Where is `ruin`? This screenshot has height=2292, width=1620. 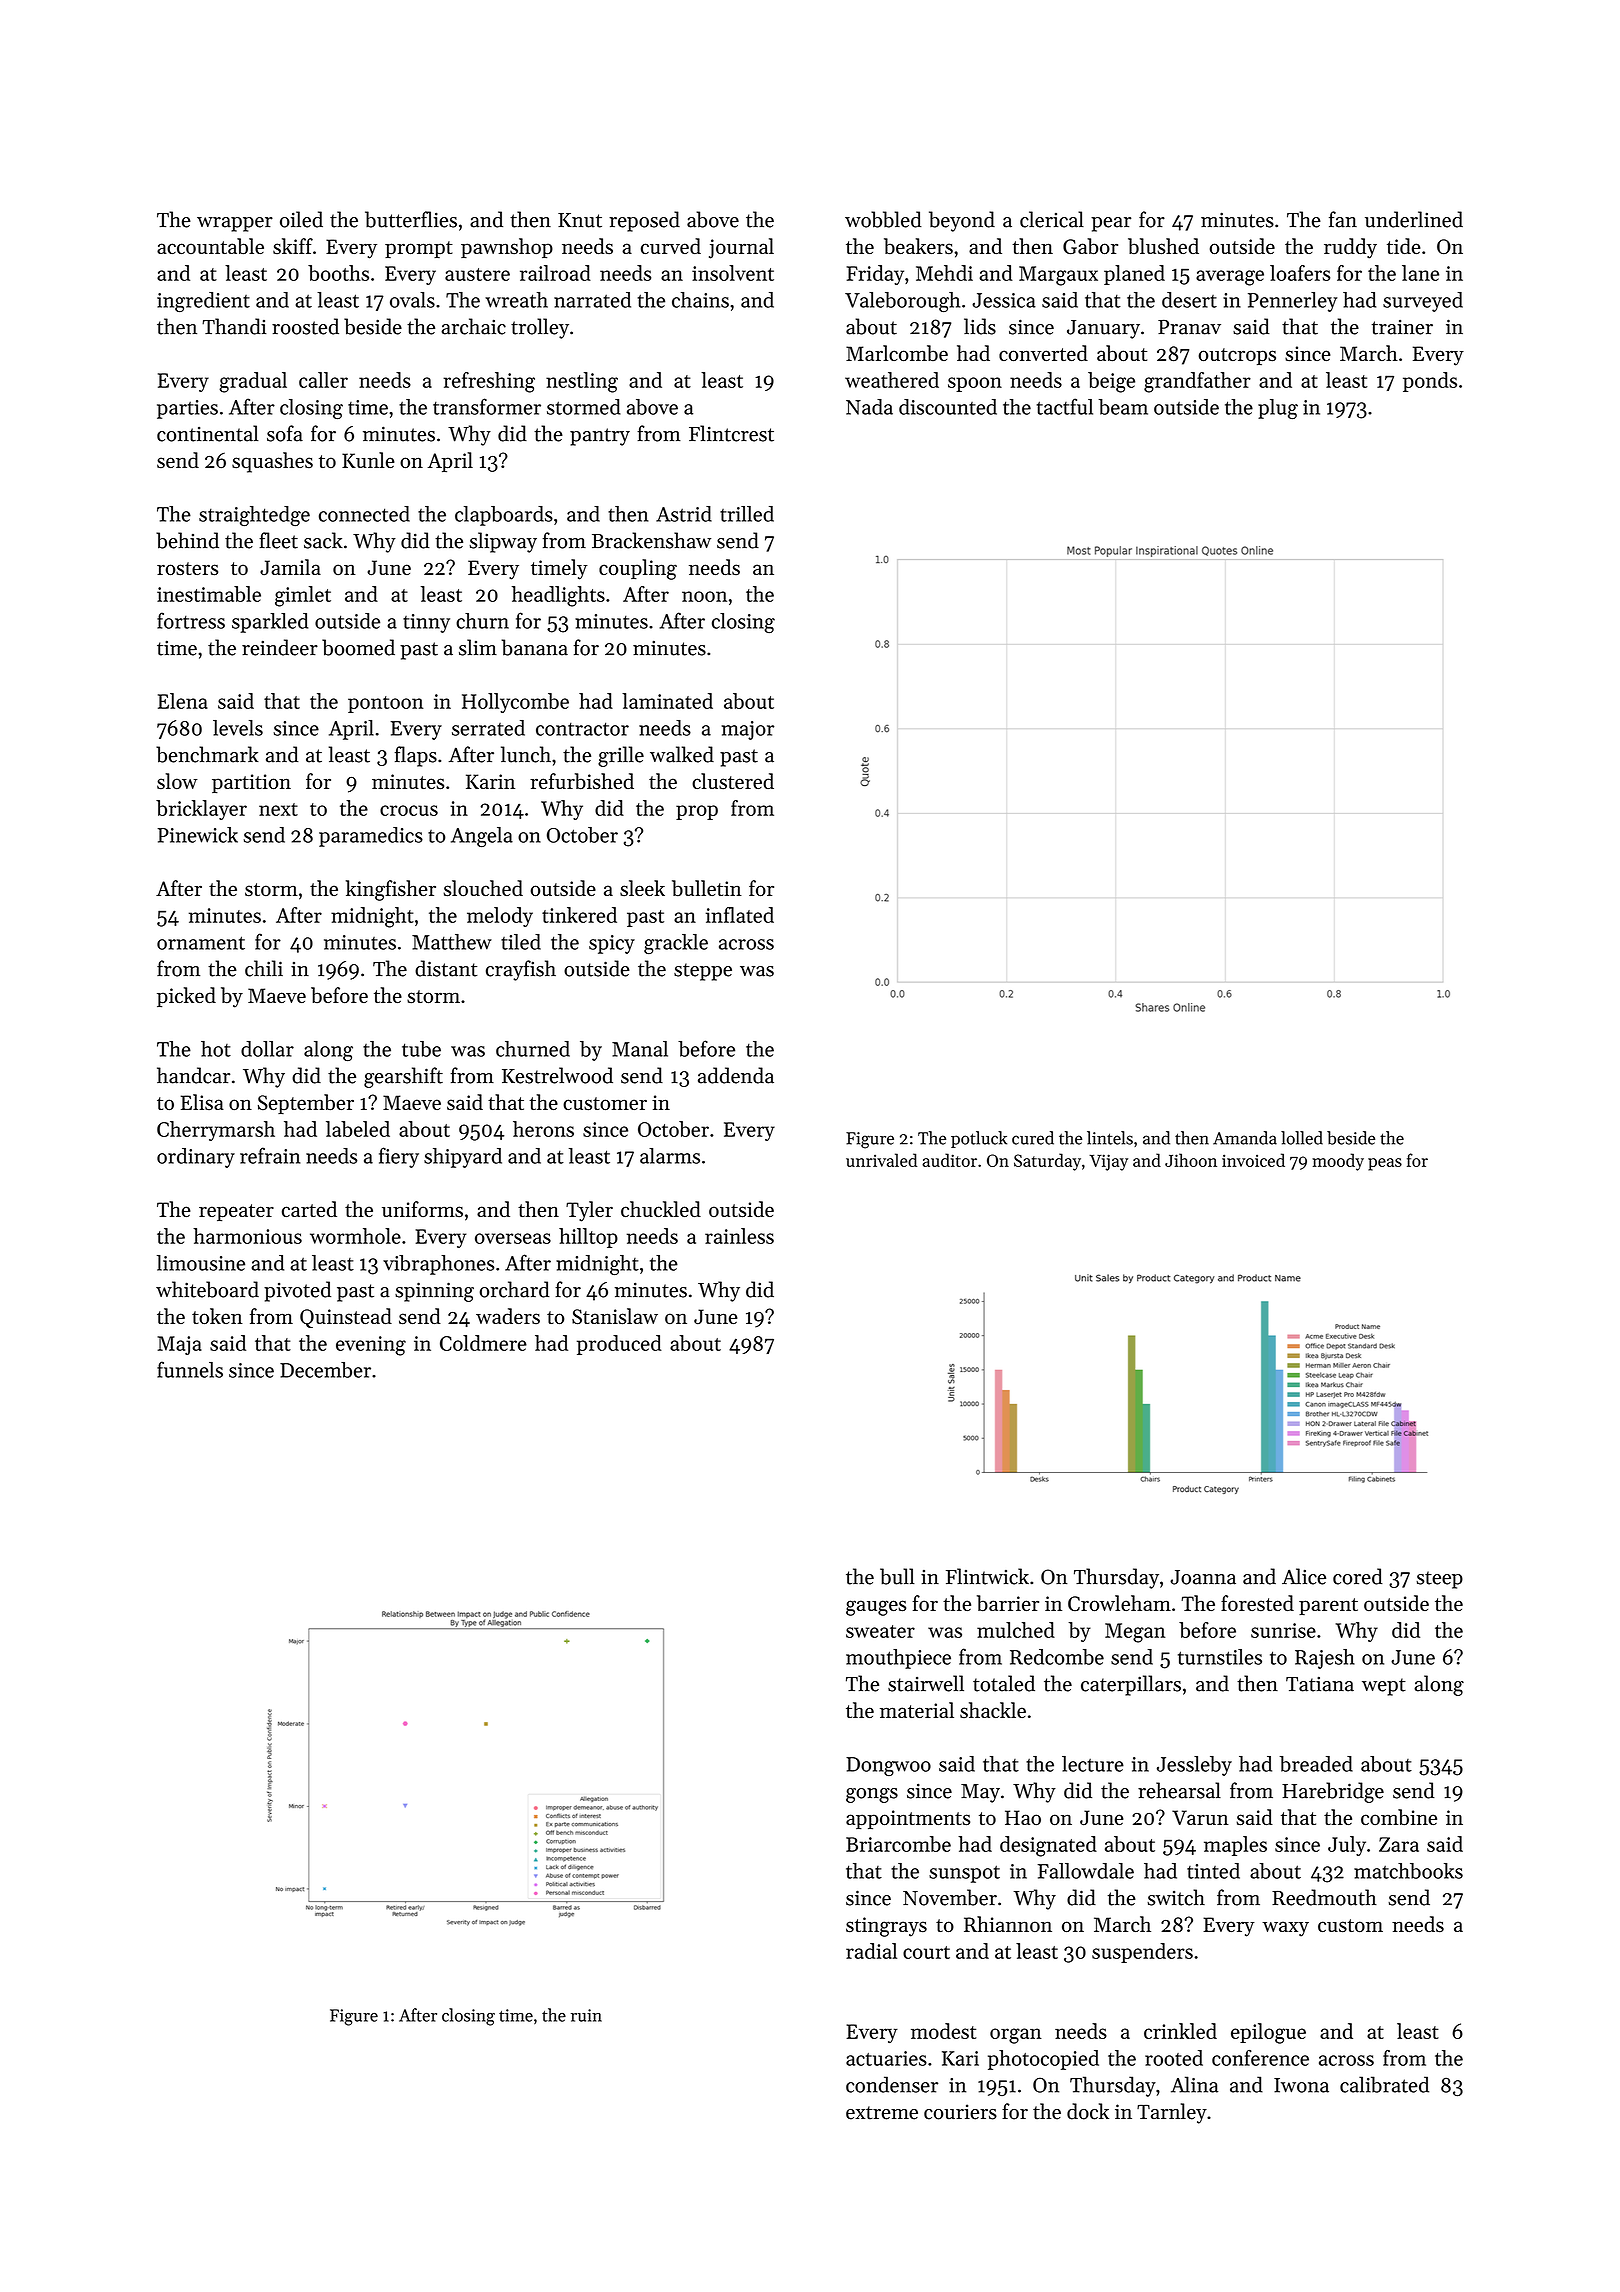 ruin is located at coordinates (586, 2015).
